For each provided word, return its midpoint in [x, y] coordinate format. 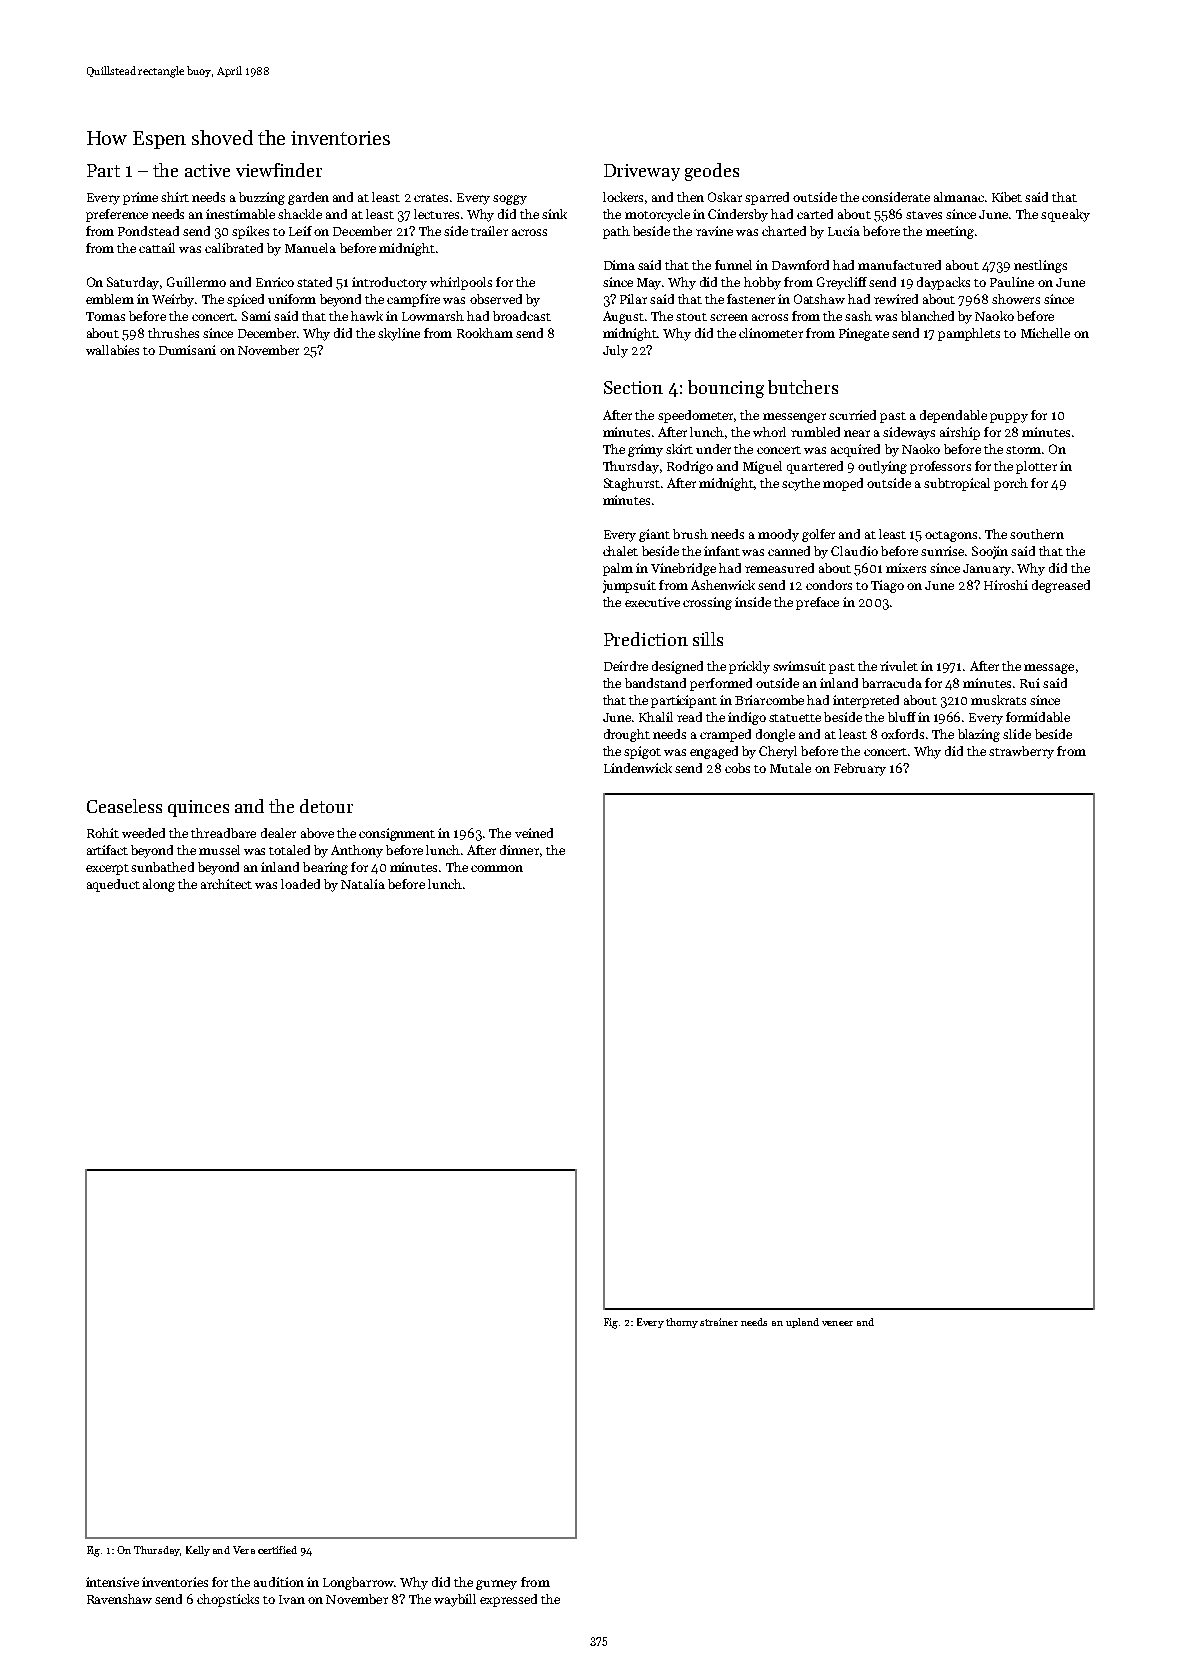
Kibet [1007, 197]
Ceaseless [124, 806]
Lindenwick [638, 768]
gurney [496, 1585]
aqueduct [113, 885]
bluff [902, 717]
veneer [837, 1323]
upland [802, 1323]
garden [308, 198]
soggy [510, 200]
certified [277, 1550]
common [497, 868]
